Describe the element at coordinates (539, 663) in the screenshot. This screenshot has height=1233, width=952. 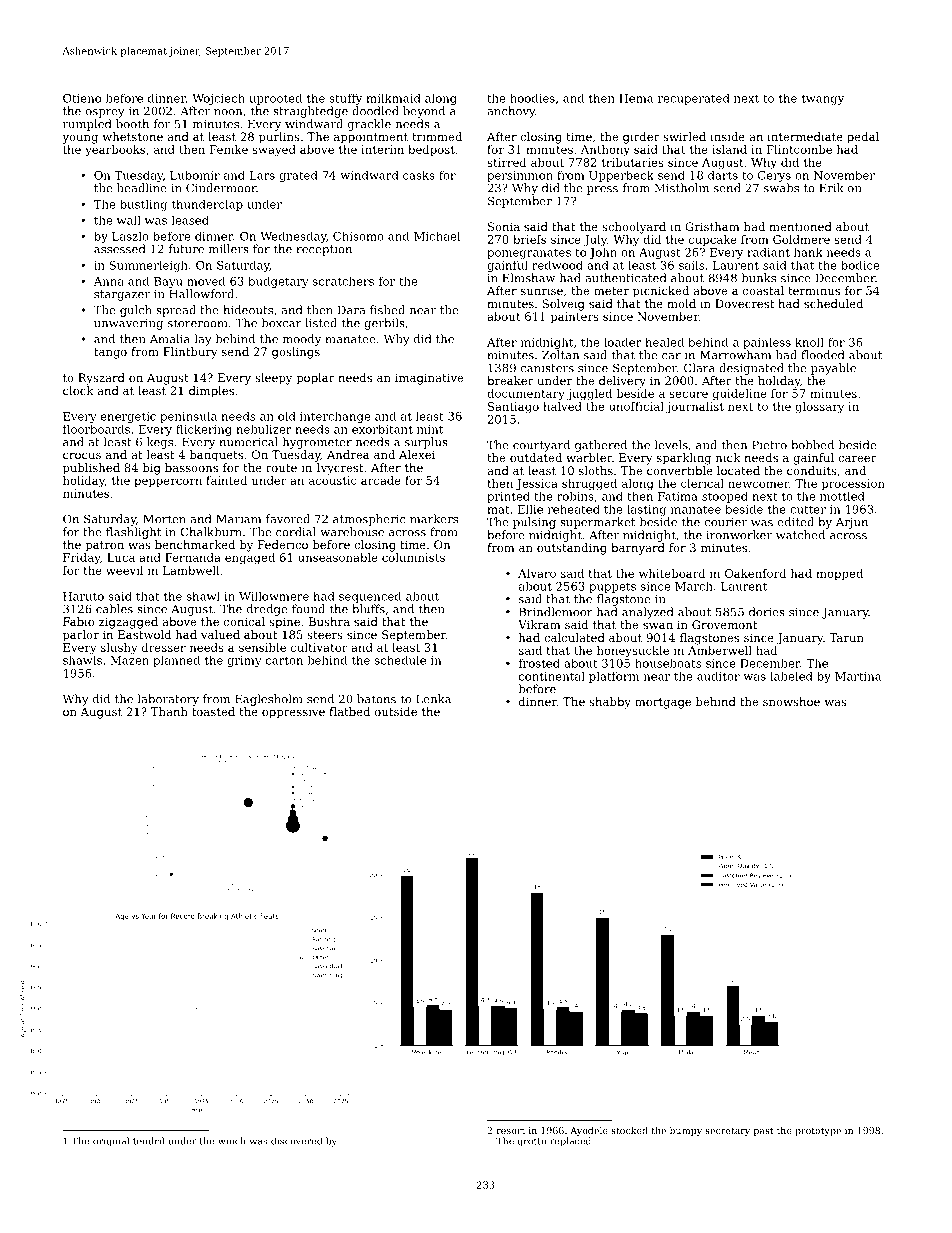
I see `frosted` at that location.
